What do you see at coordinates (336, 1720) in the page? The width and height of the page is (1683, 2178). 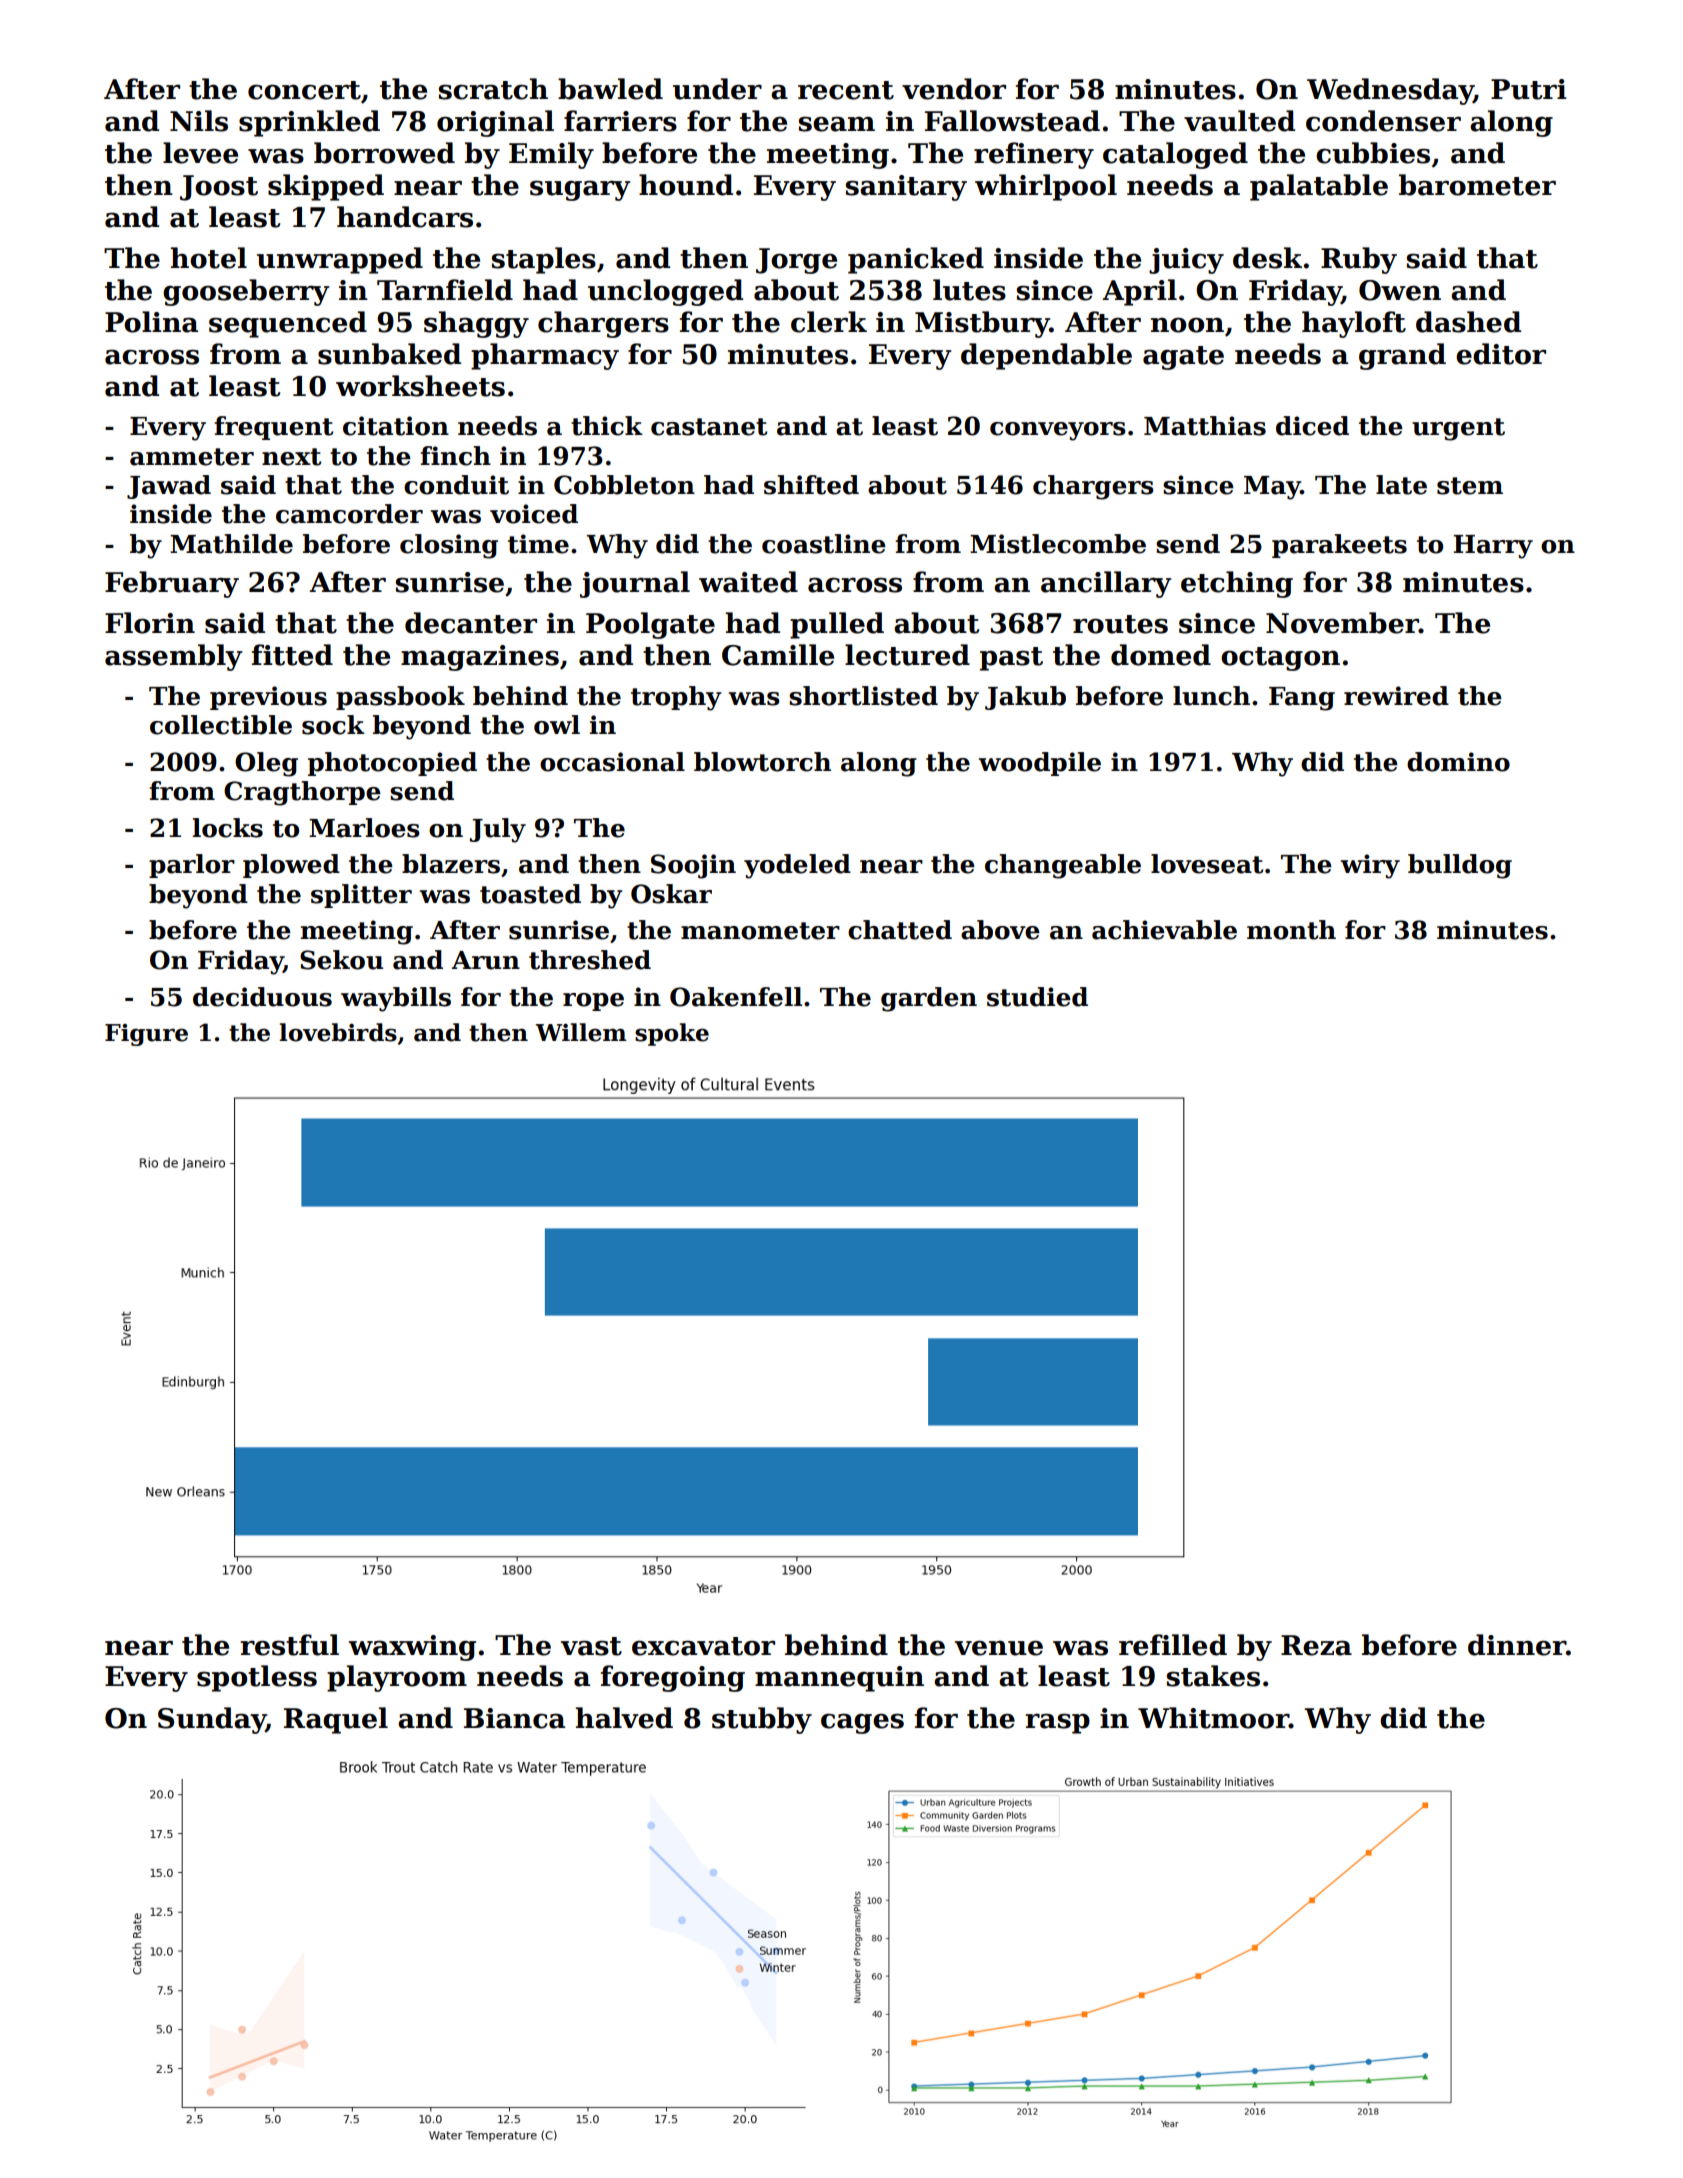 I see `Raquel` at bounding box center [336, 1720].
